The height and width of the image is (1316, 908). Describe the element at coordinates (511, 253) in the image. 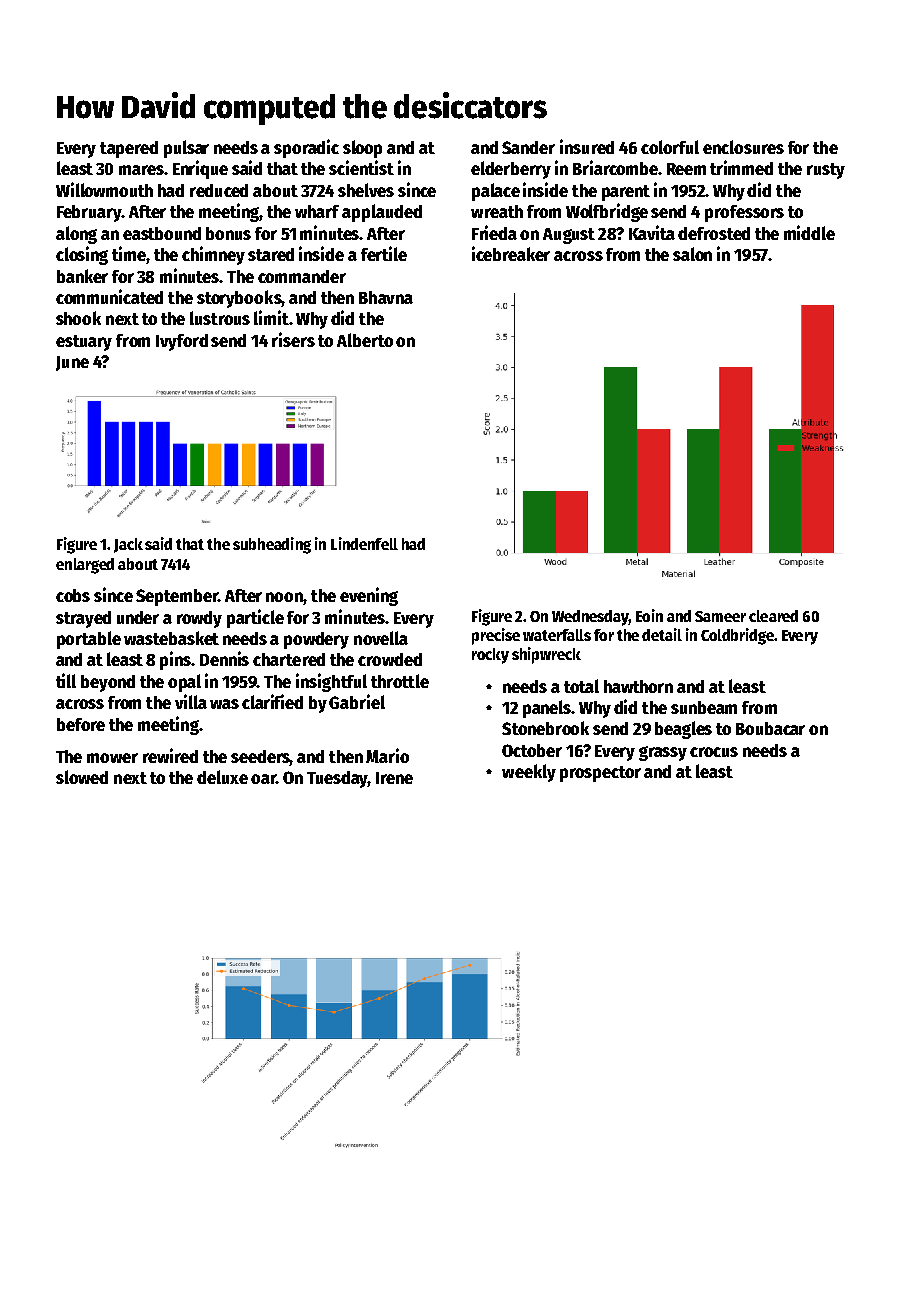

I see `icebreaker` at that location.
